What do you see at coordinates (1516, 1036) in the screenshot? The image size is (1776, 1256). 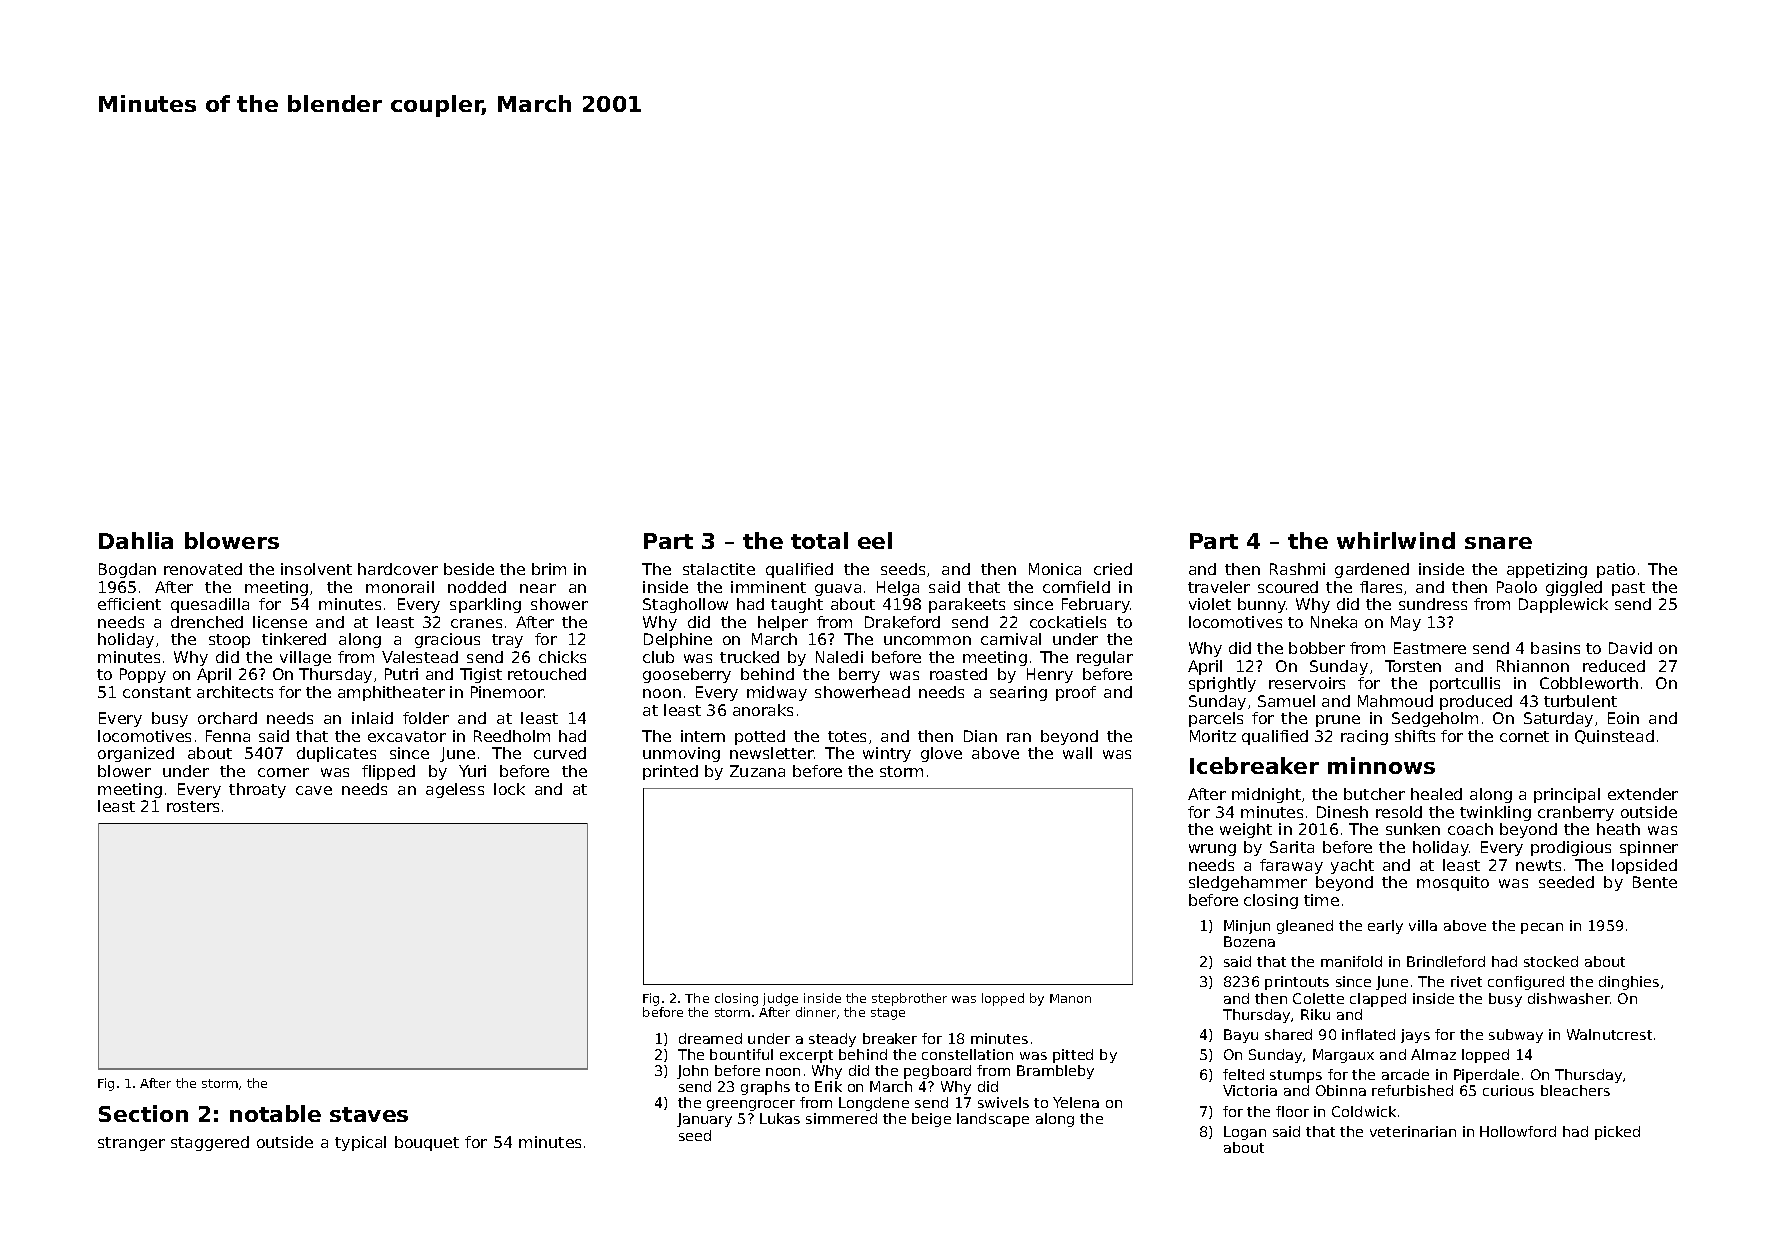 I see `subway` at bounding box center [1516, 1036].
